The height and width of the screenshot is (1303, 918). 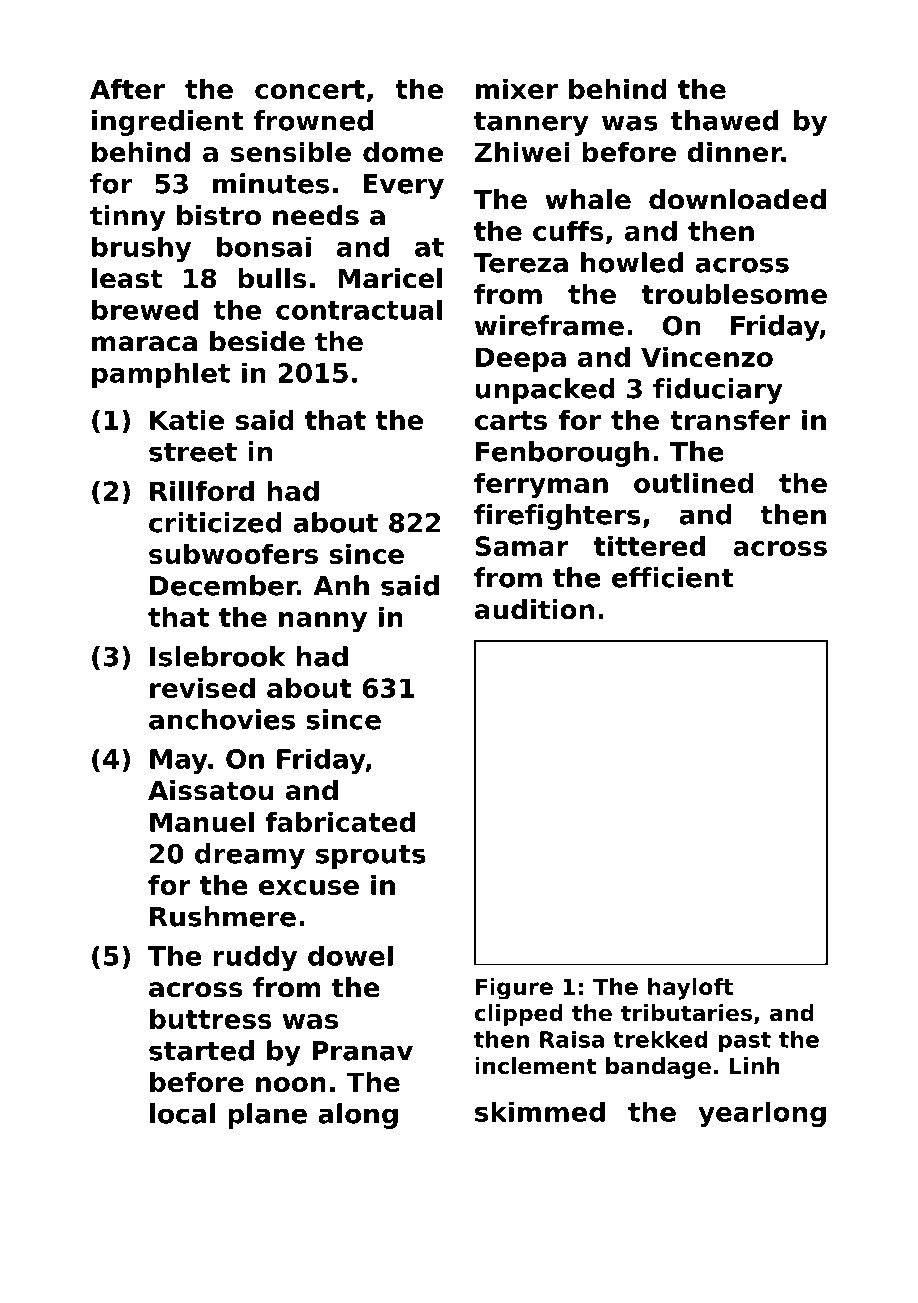 I want to click on efficient, so click(x=672, y=577).
